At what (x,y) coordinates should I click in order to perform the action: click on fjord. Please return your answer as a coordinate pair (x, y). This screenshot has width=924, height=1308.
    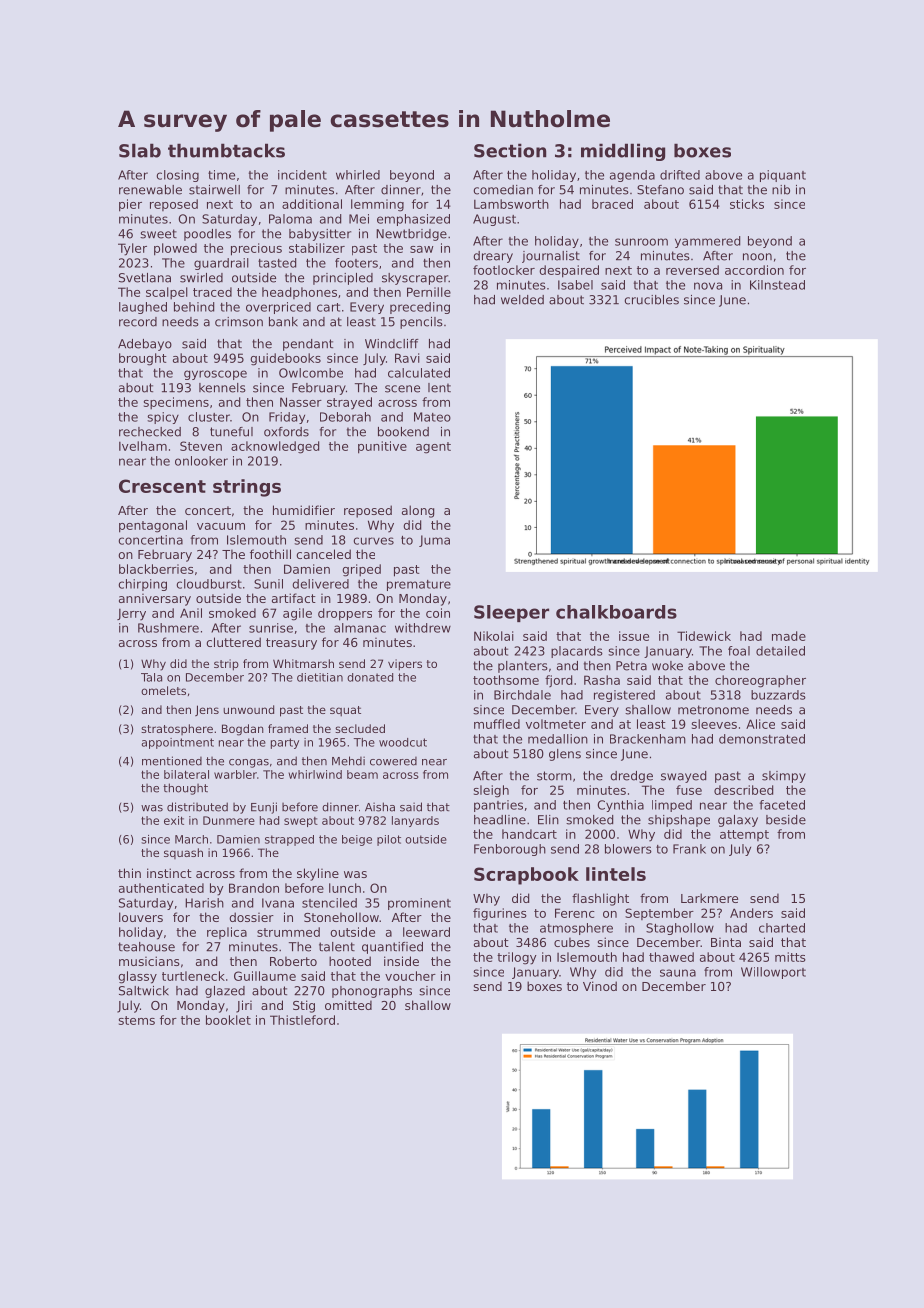
    Looking at the image, I should click on (558, 681).
